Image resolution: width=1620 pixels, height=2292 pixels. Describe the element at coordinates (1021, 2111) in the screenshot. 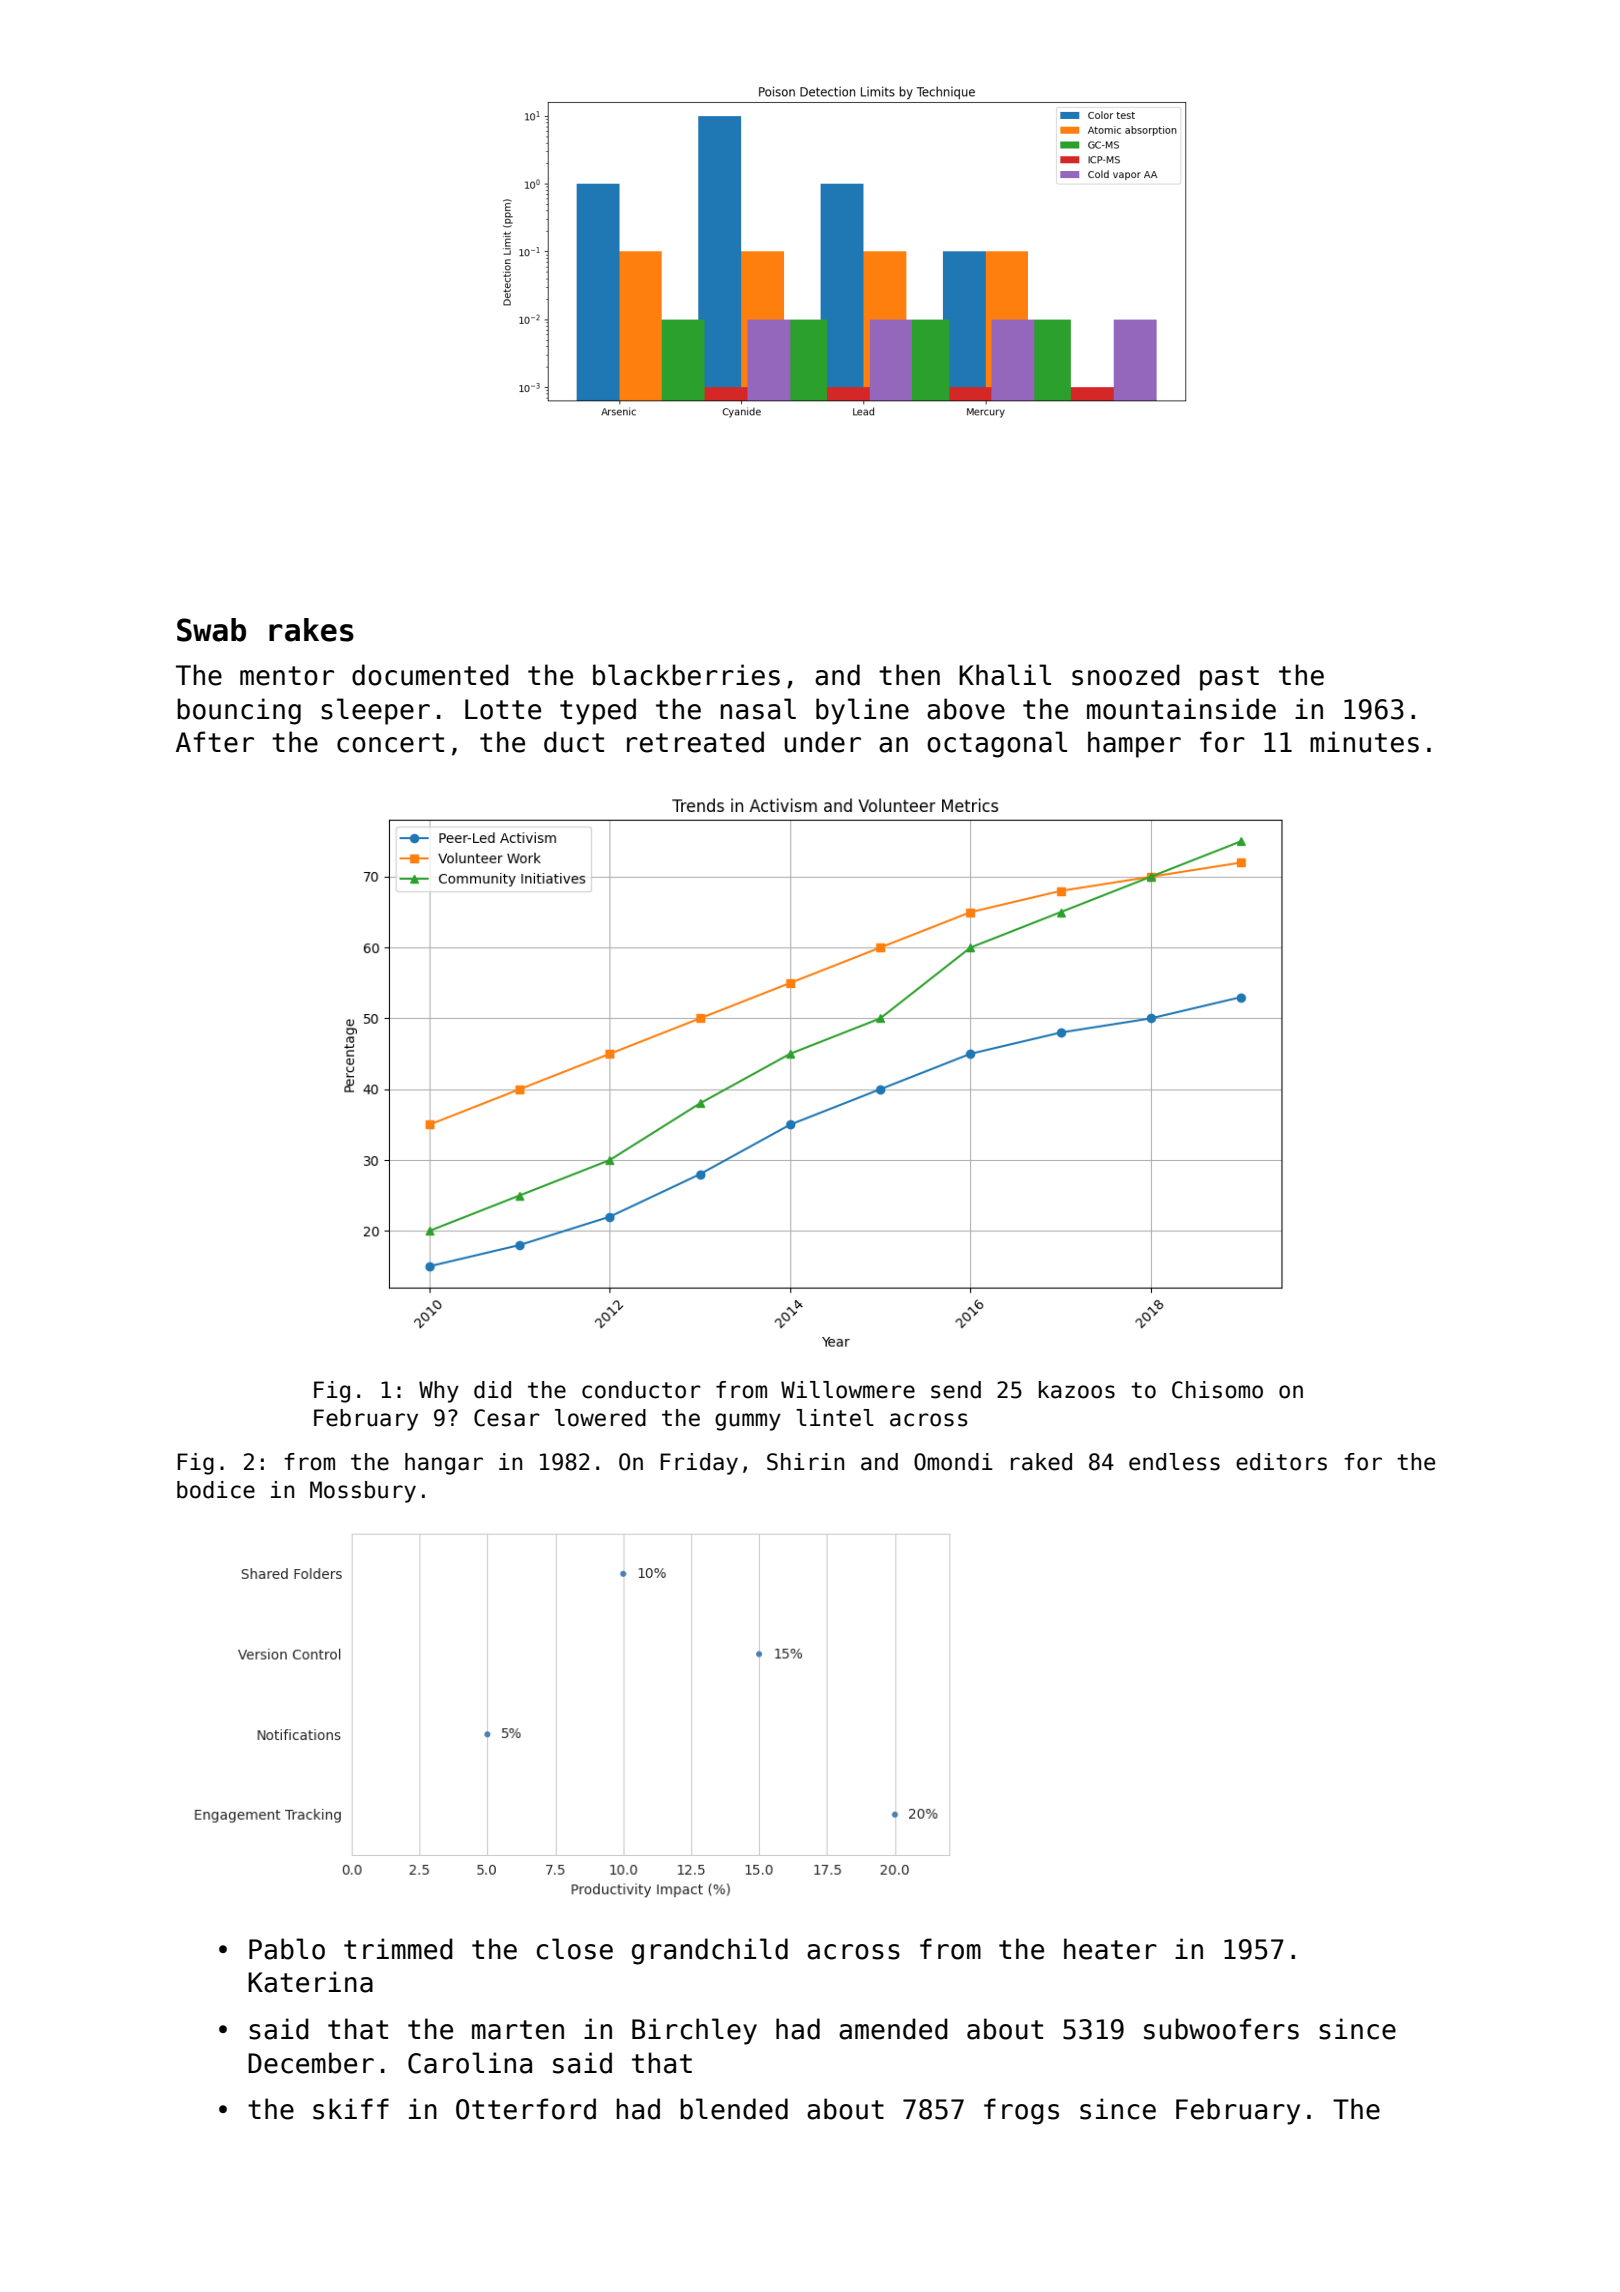

I see `frogs` at that location.
